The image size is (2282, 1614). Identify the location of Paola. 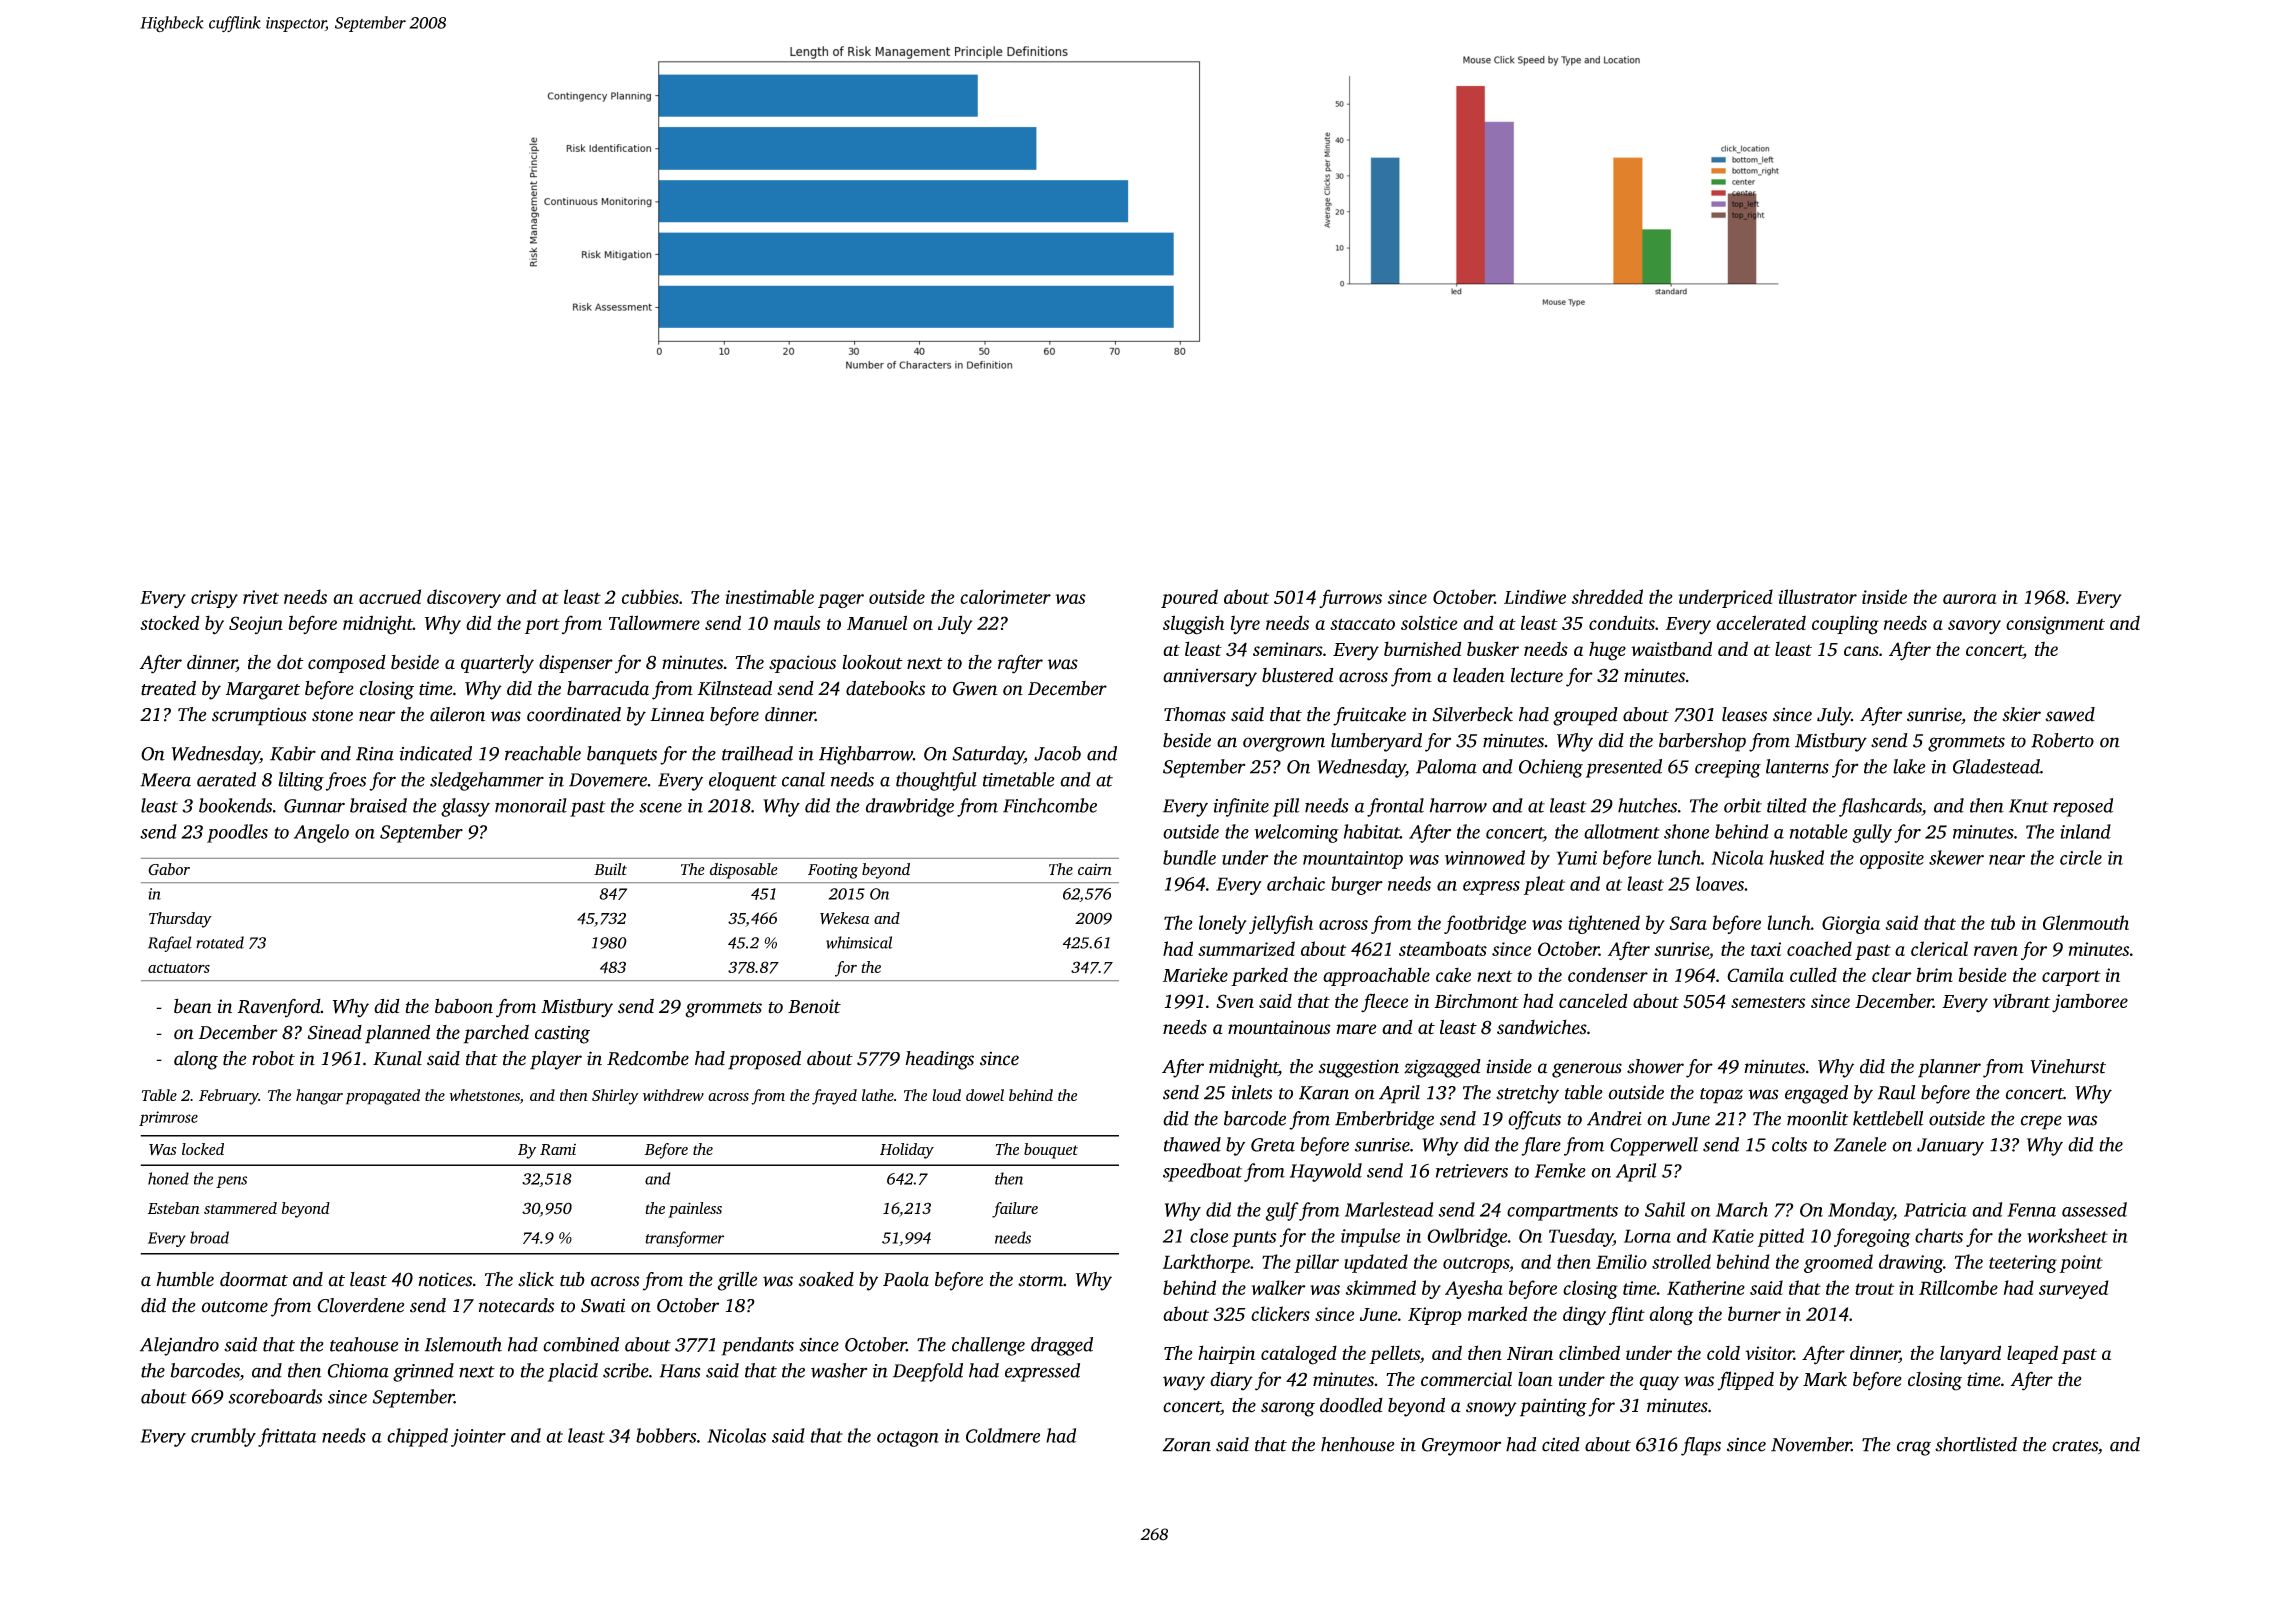
(906, 1279).
